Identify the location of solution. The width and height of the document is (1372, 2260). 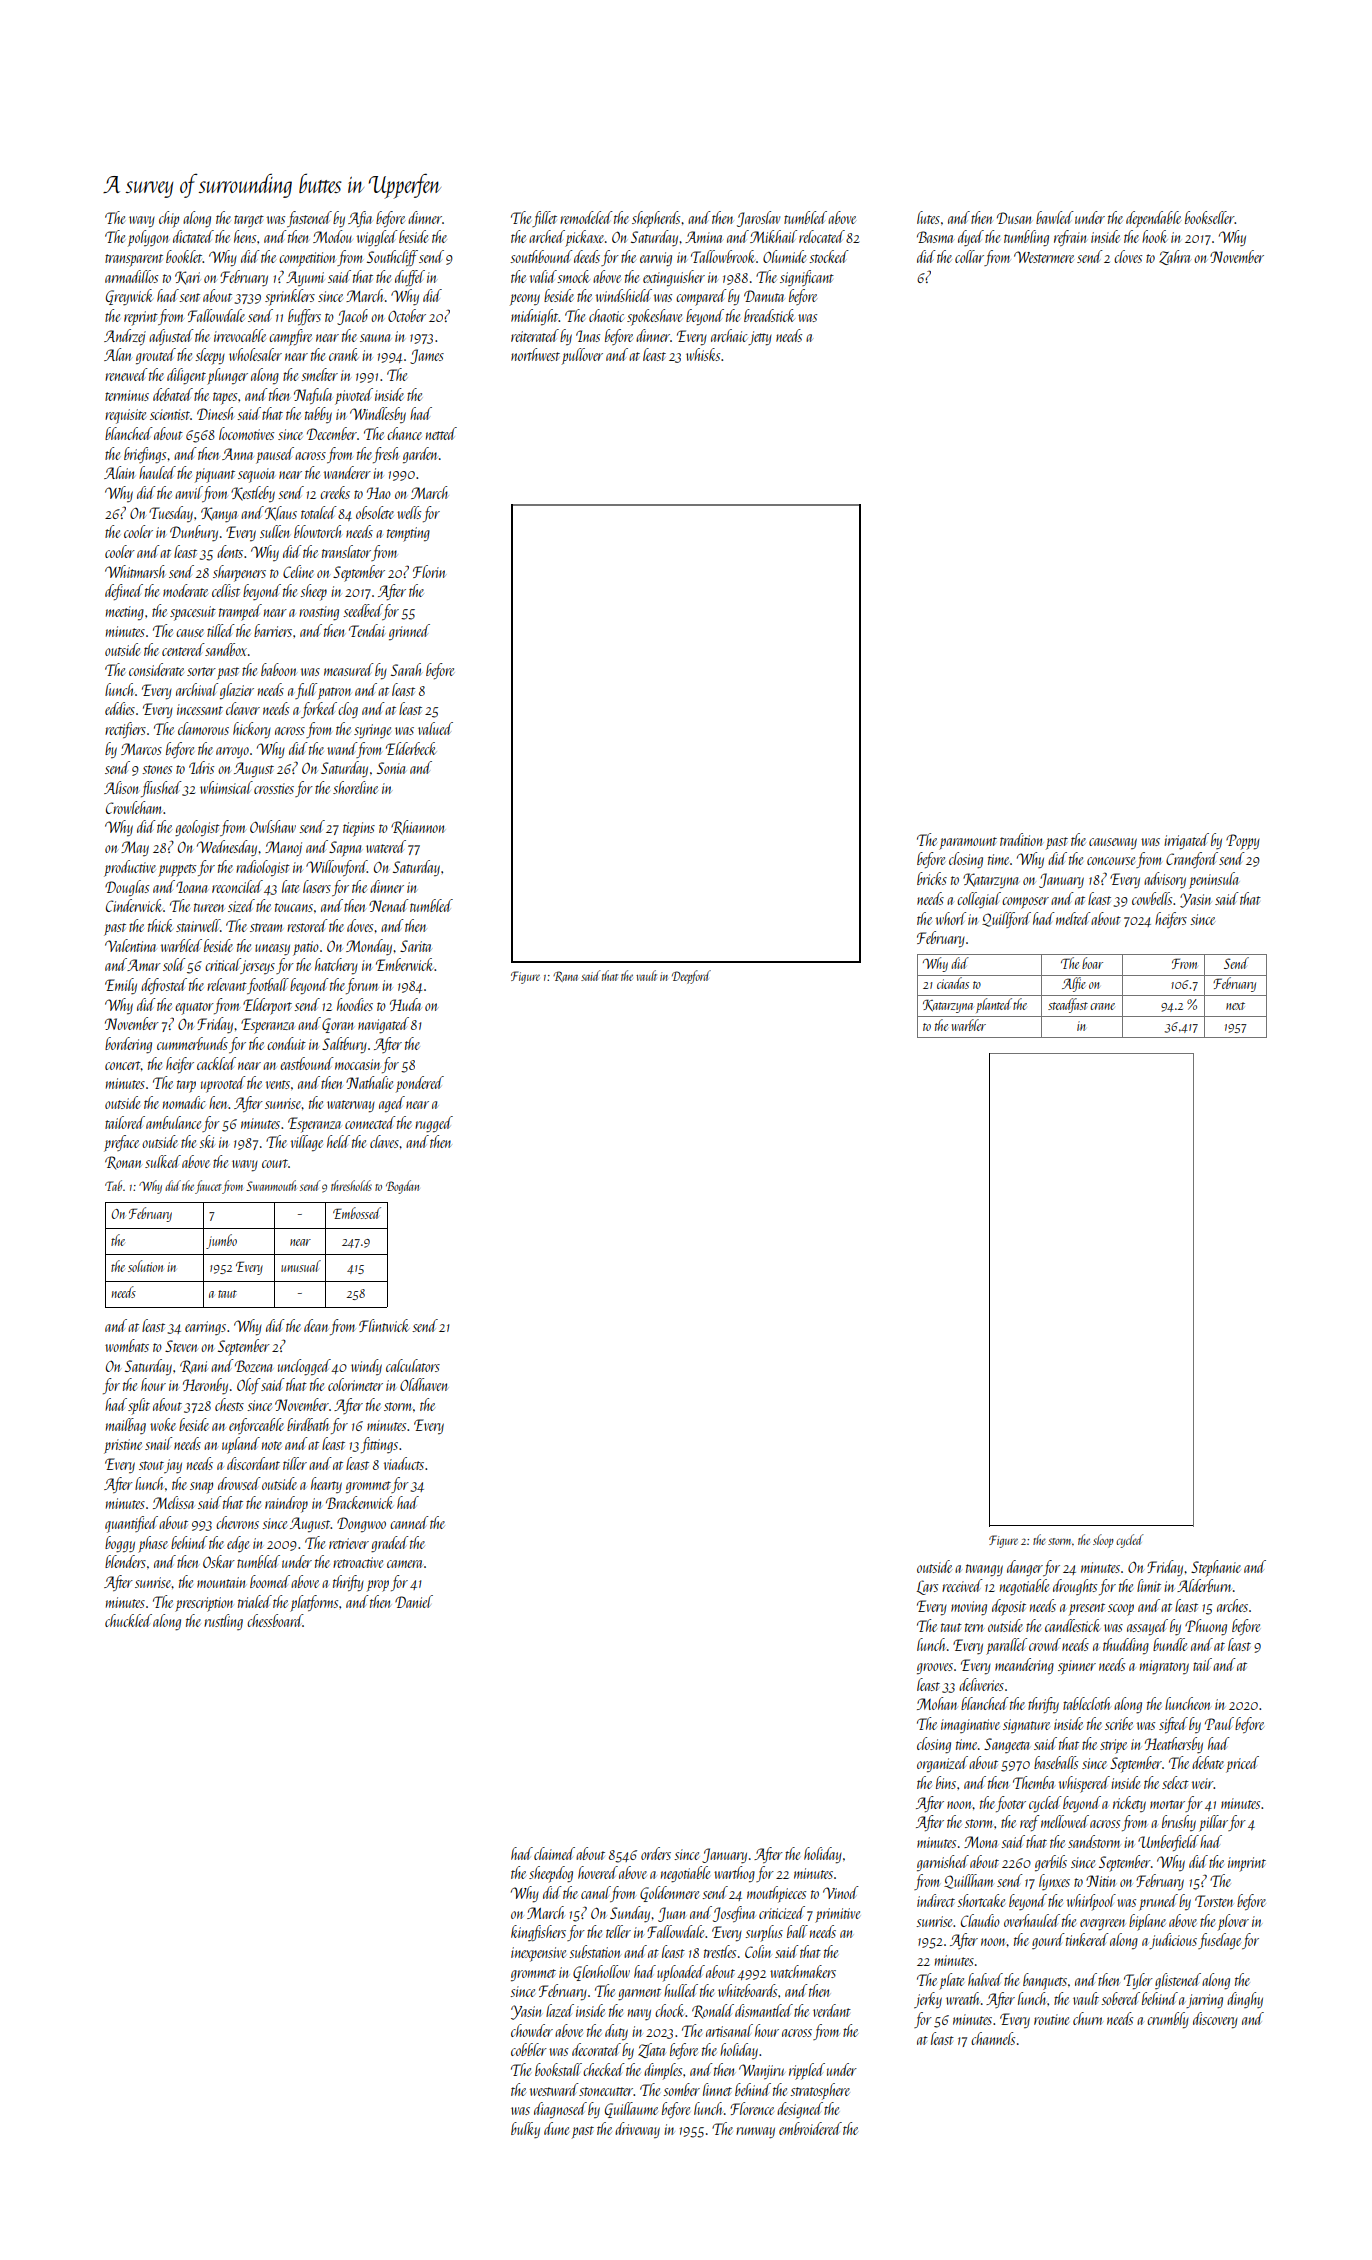
(145, 1266).
